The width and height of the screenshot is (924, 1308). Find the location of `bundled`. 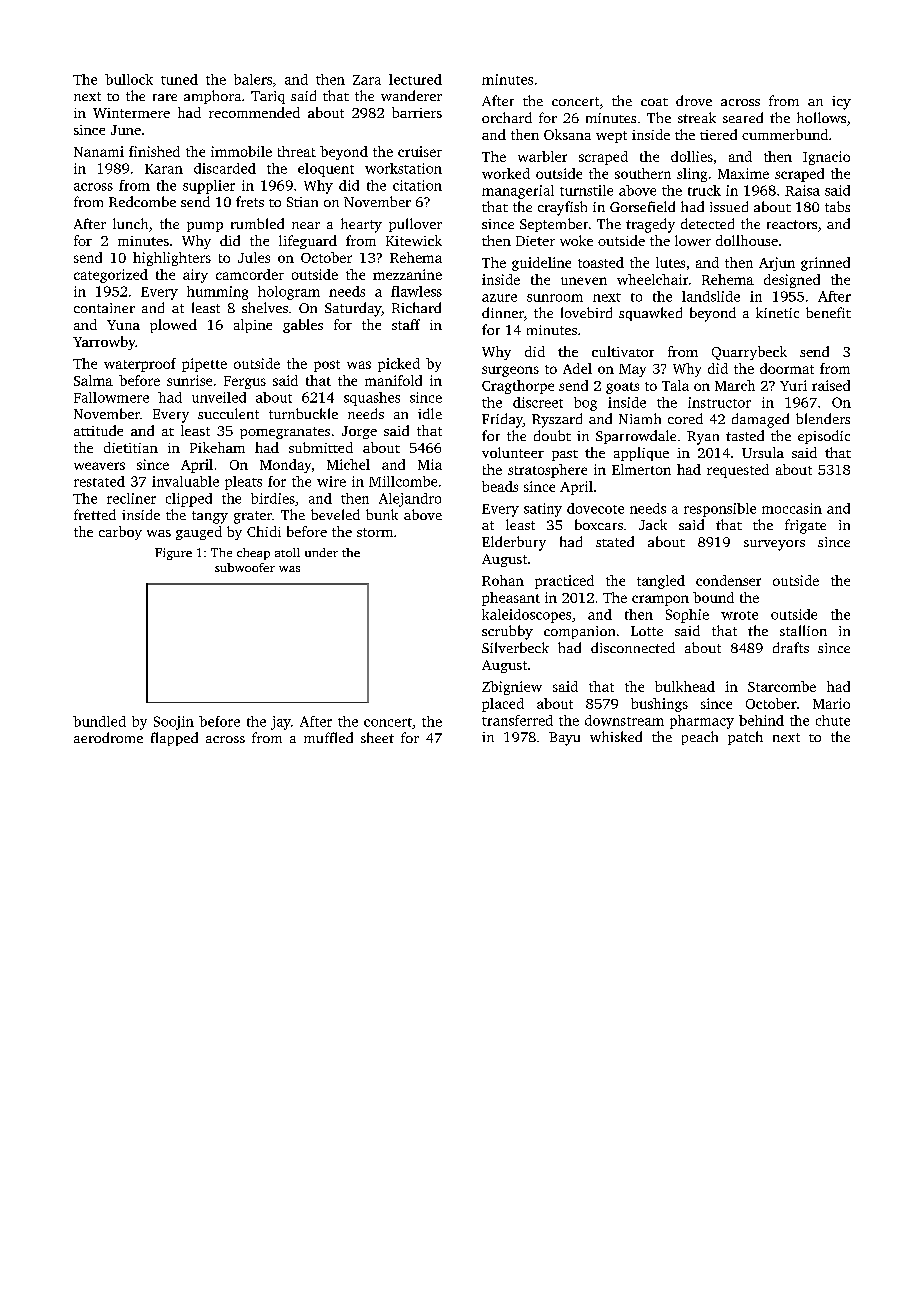

bundled is located at coordinates (99, 721).
